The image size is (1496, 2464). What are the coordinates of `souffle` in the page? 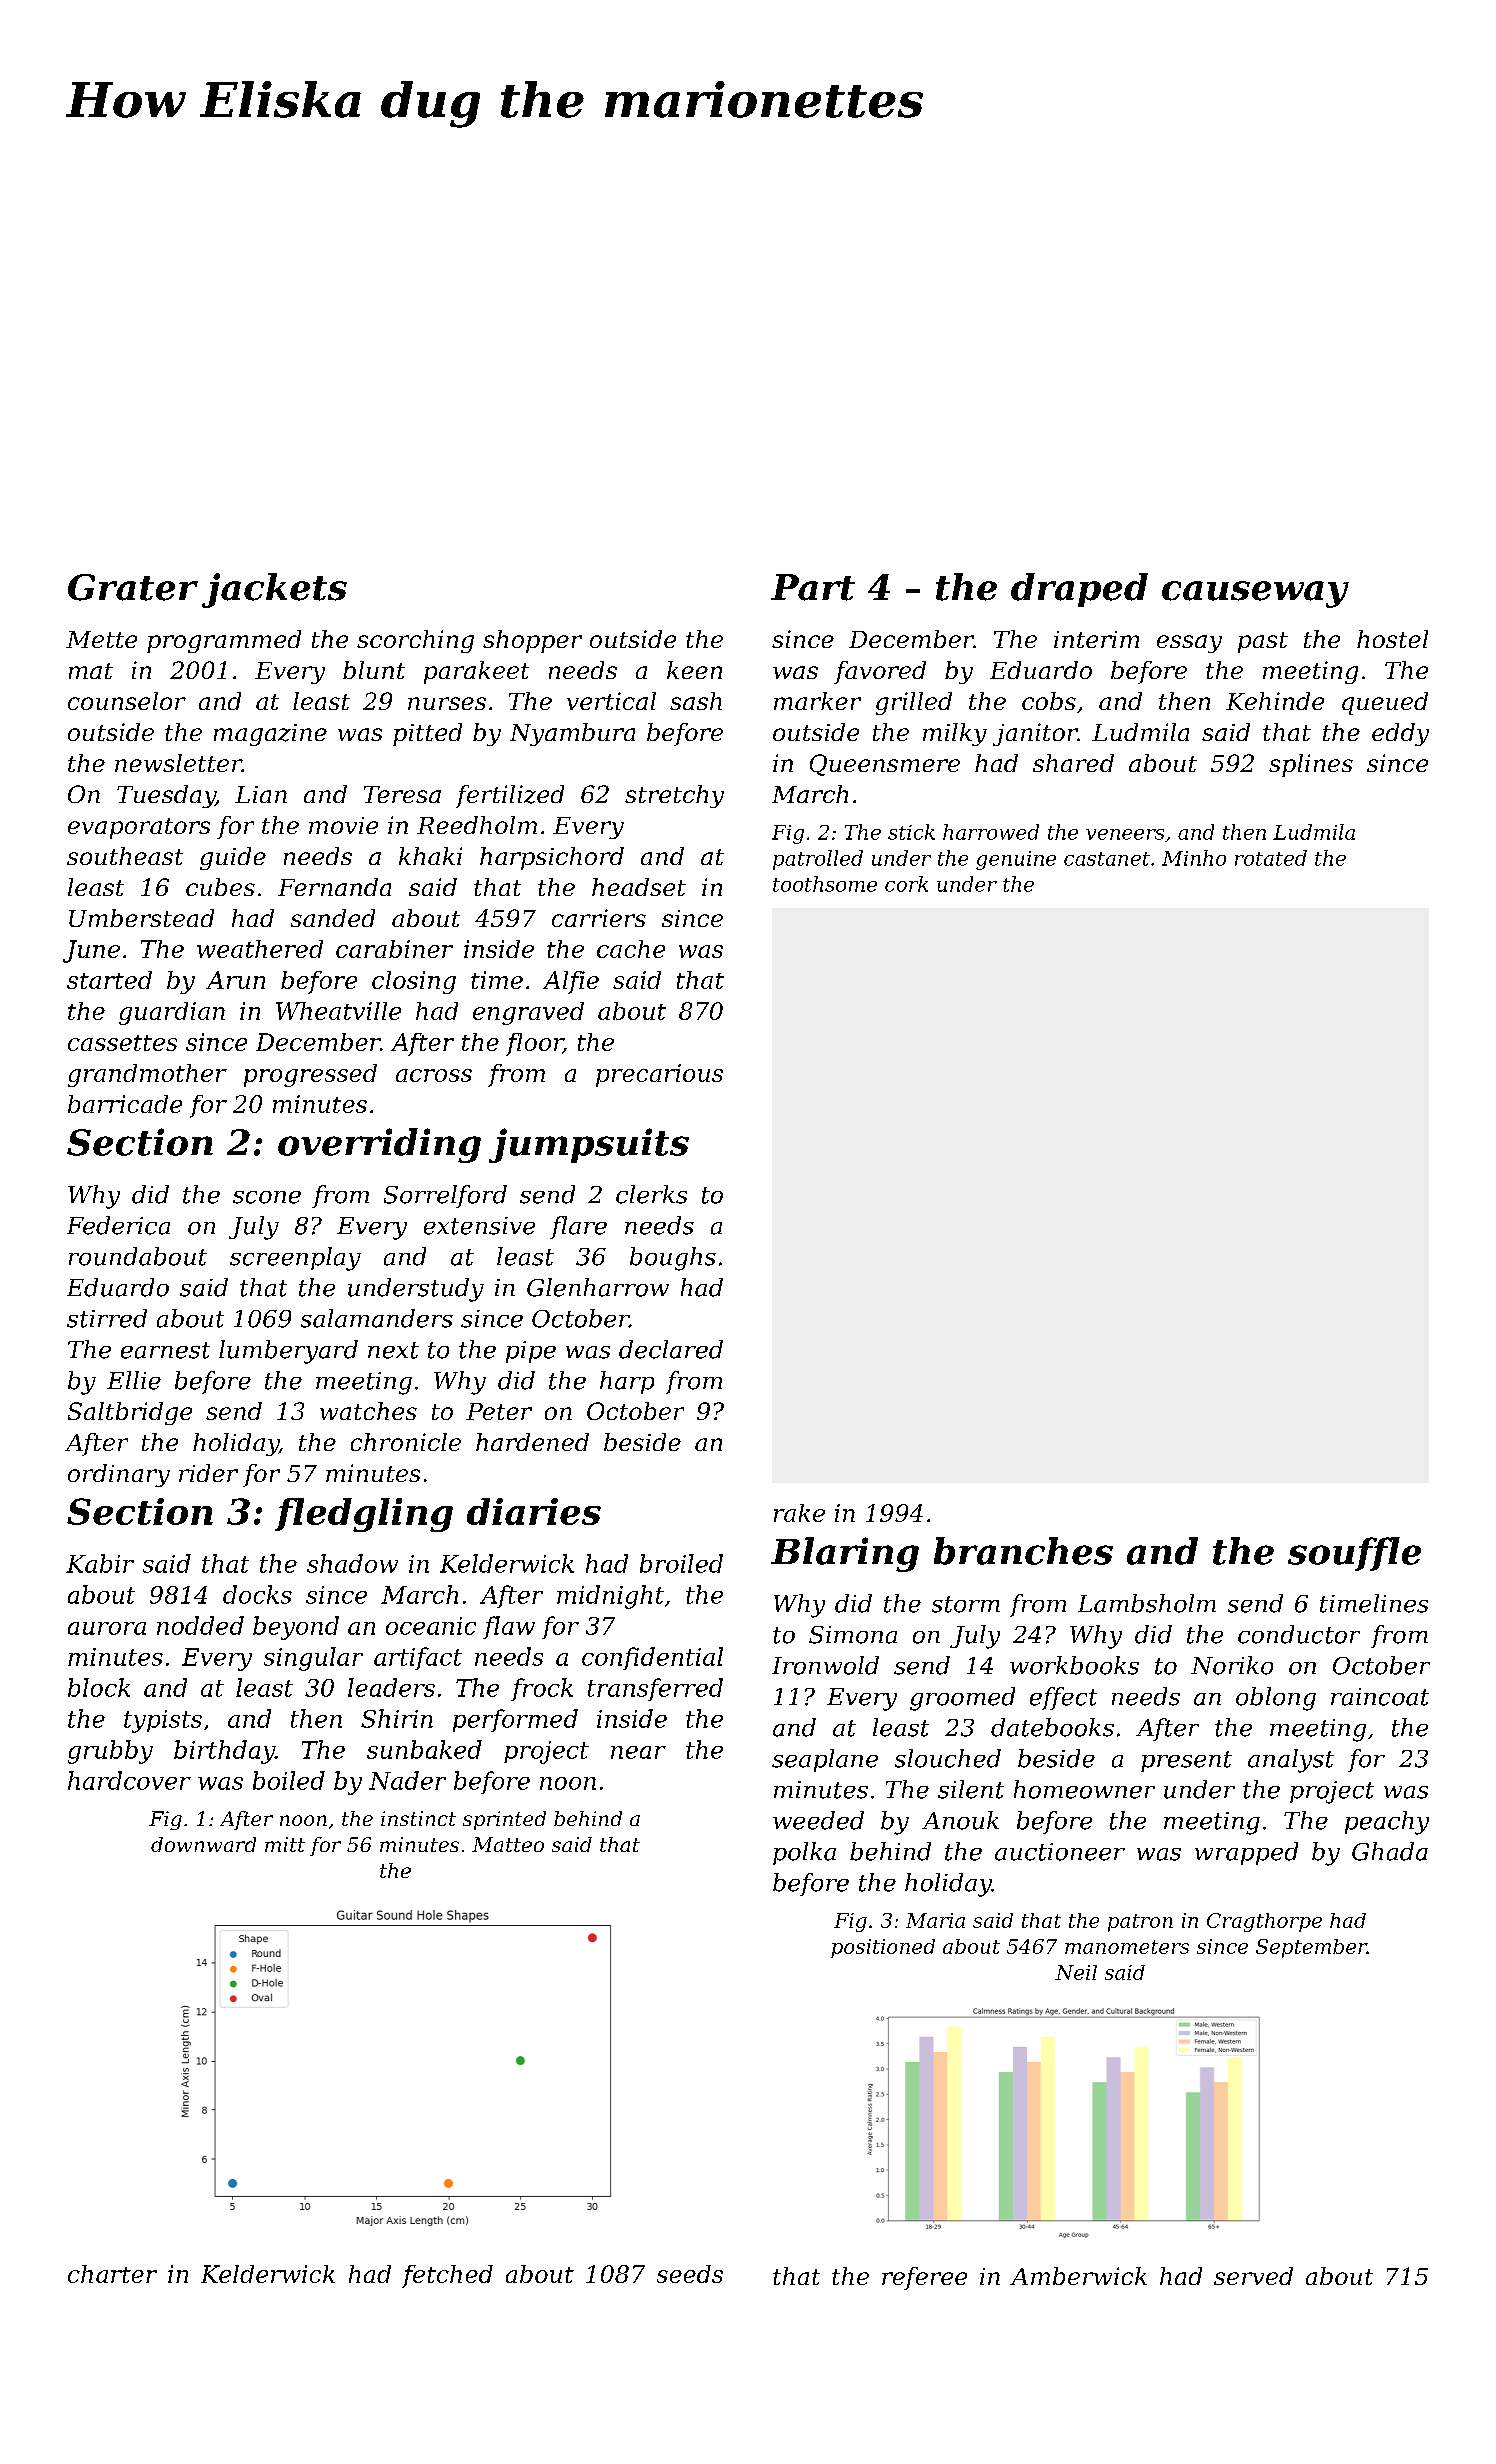 It's located at (1354, 1554).
